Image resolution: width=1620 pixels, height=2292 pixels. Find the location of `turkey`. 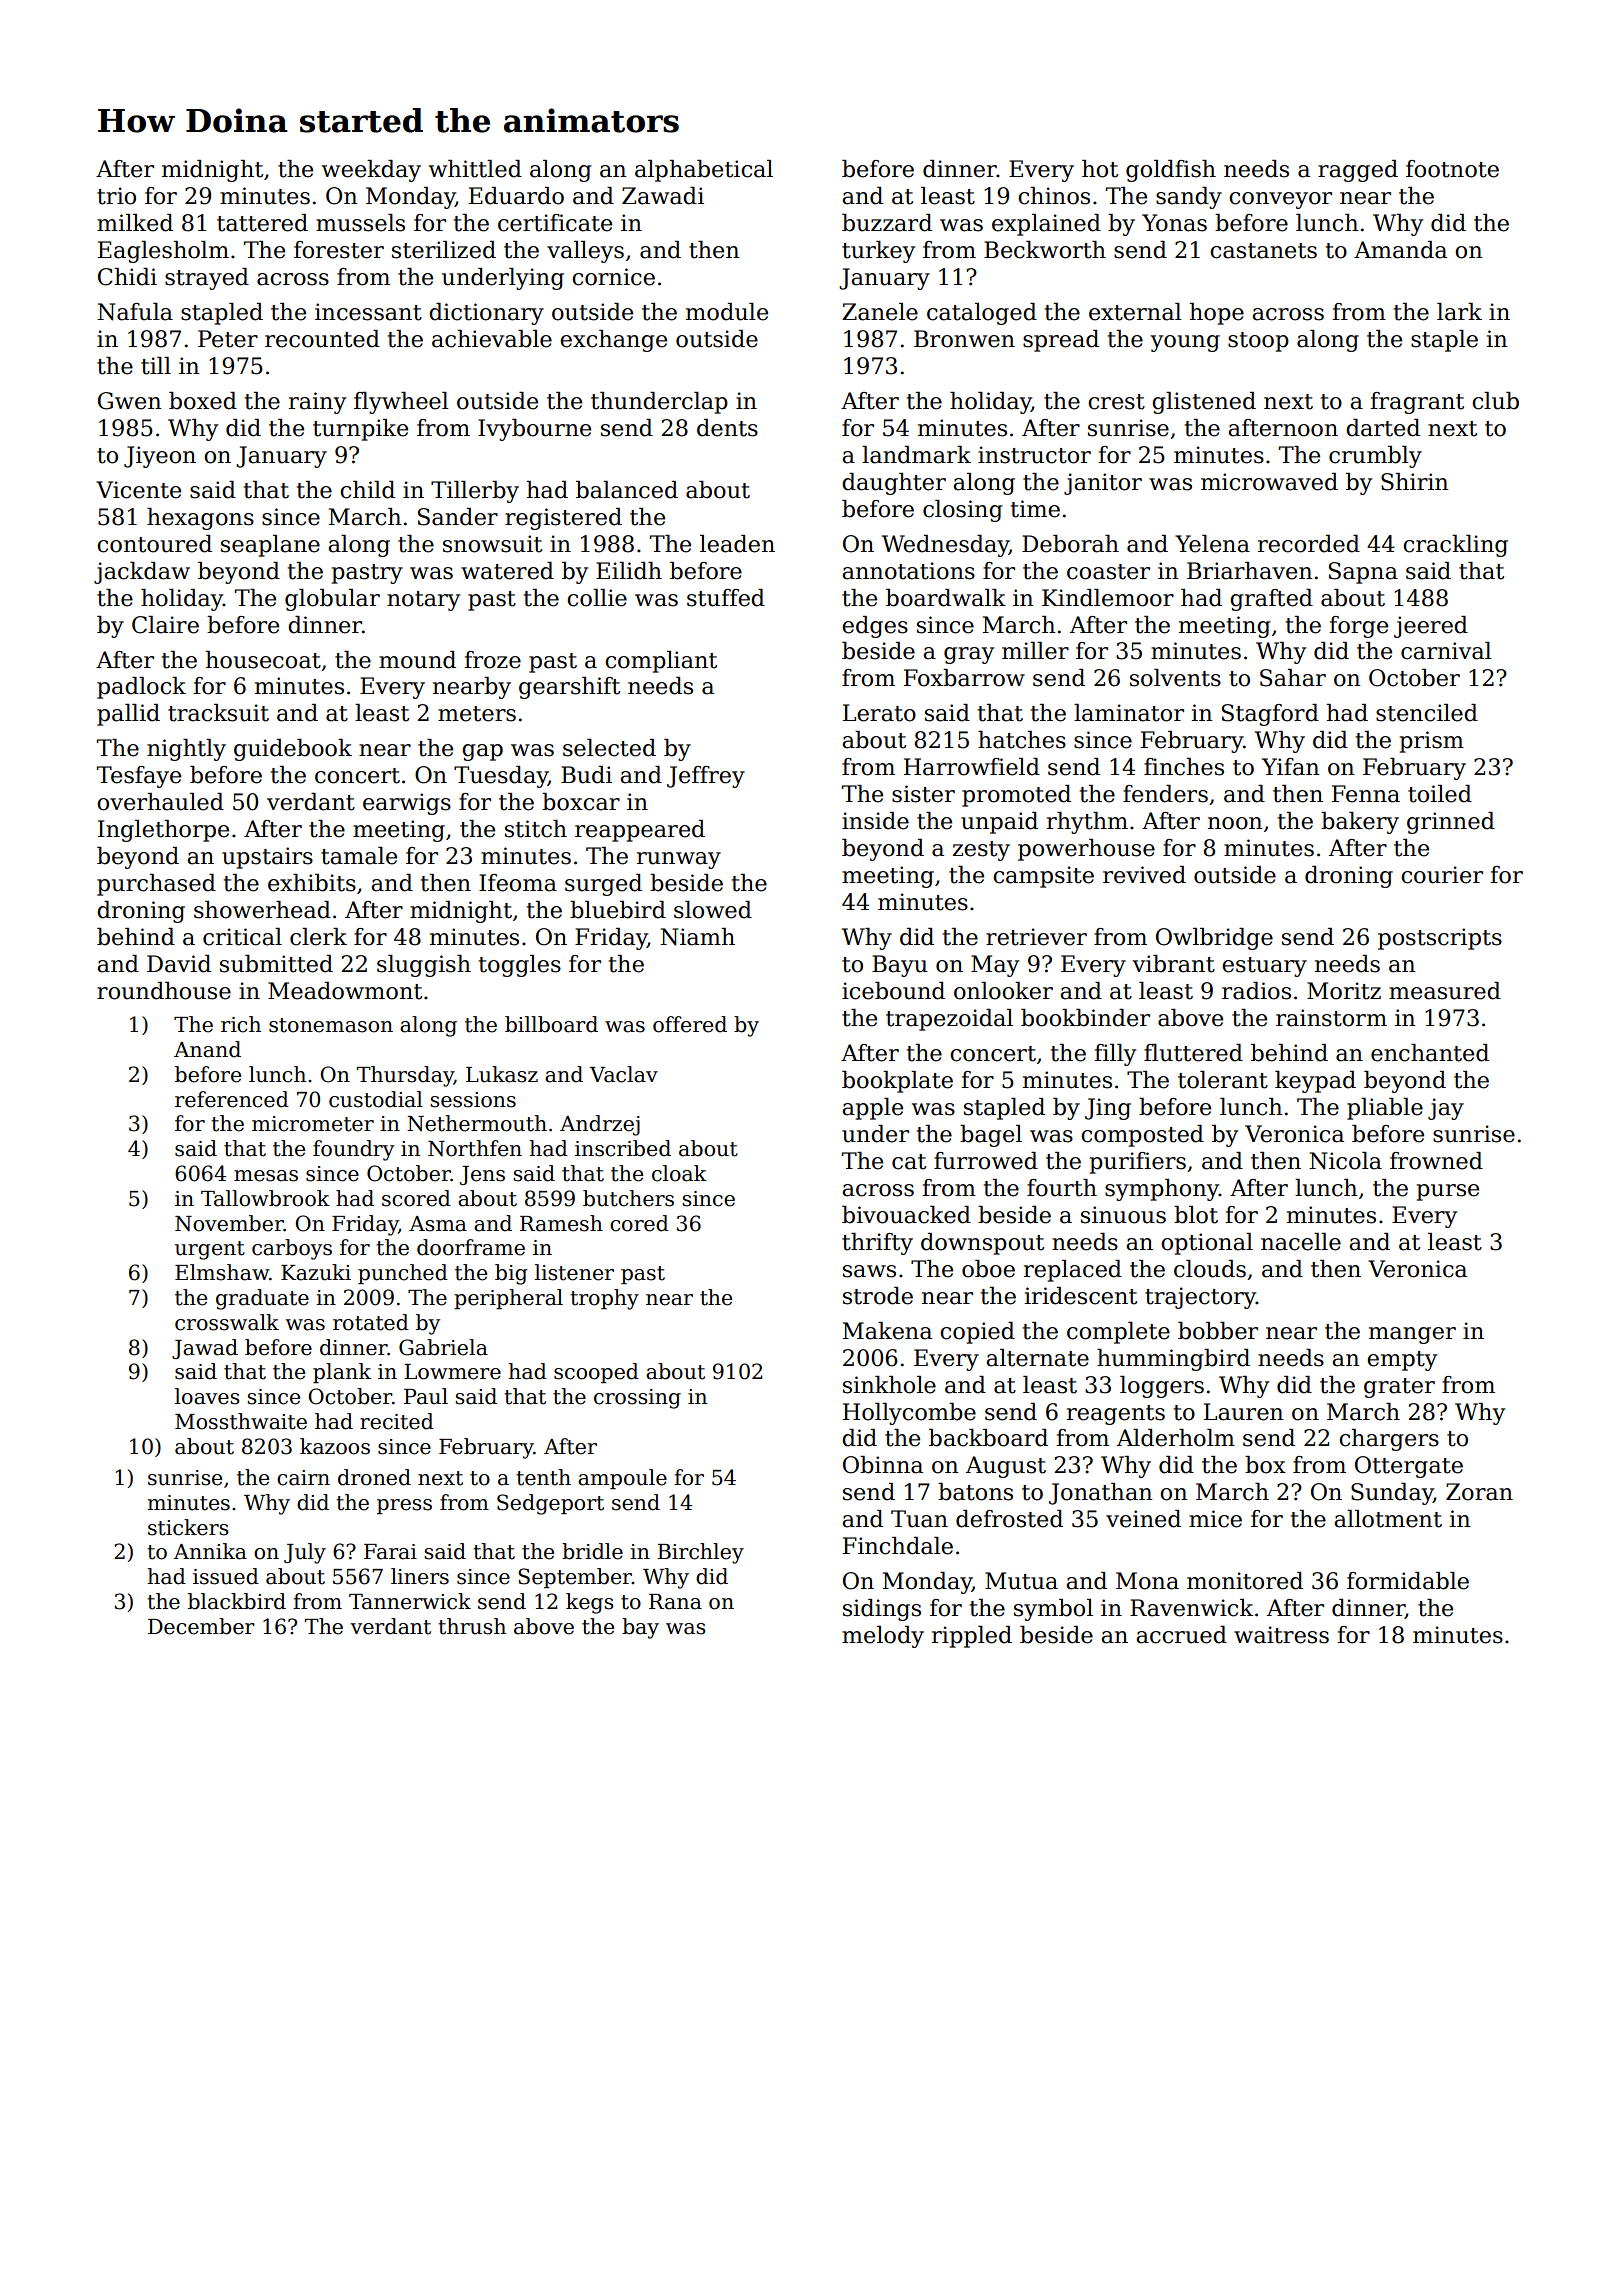

turkey is located at coordinates (878, 252).
